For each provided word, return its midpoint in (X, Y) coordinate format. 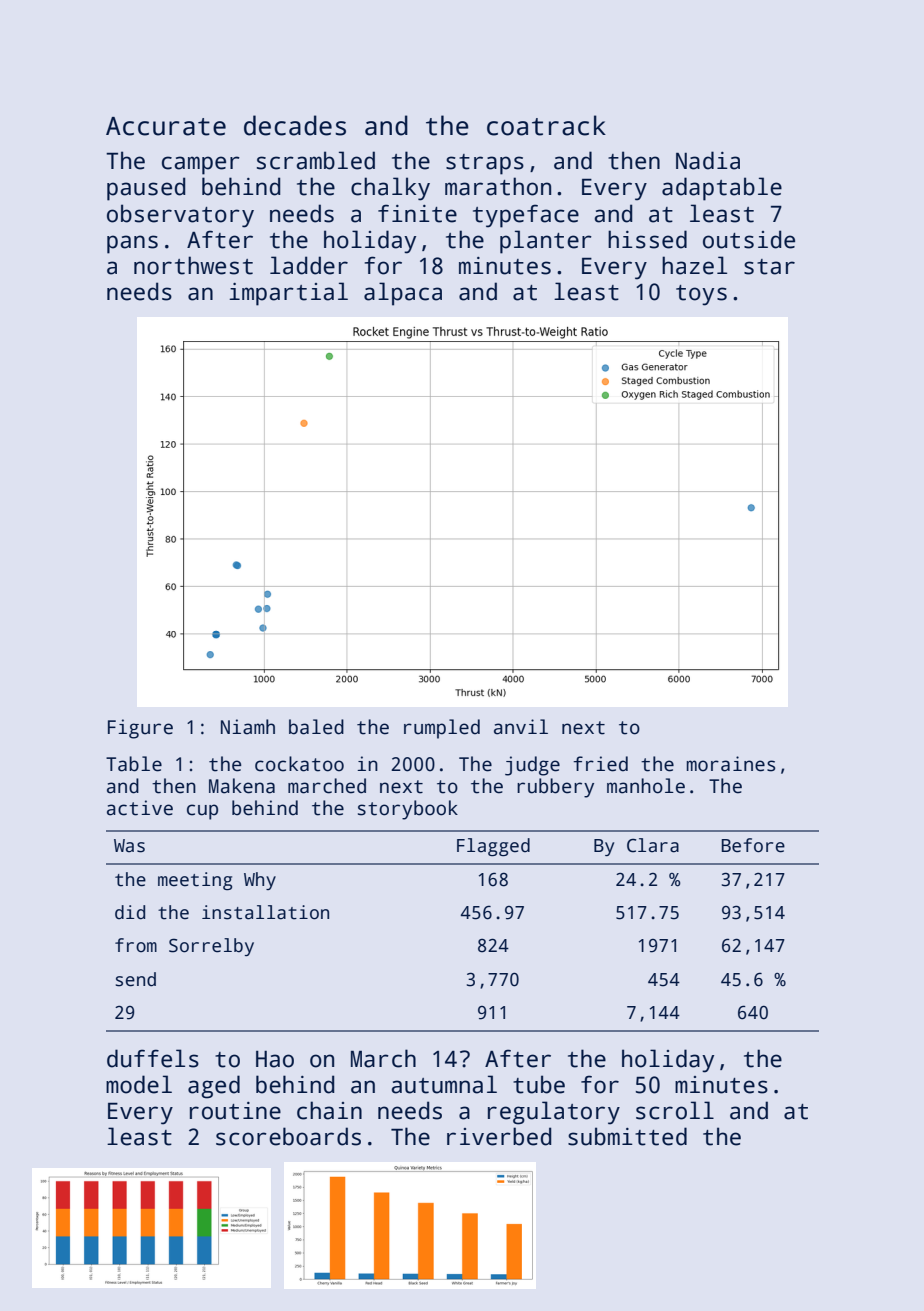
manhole (646, 786)
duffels (153, 1058)
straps (485, 164)
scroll (675, 1110)
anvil (521, 727)
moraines (731, 764)
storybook (408, 810)
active (140, 808)
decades (295, 125)
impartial (288, 294)
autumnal (444, 1084)
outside (749, 239)
